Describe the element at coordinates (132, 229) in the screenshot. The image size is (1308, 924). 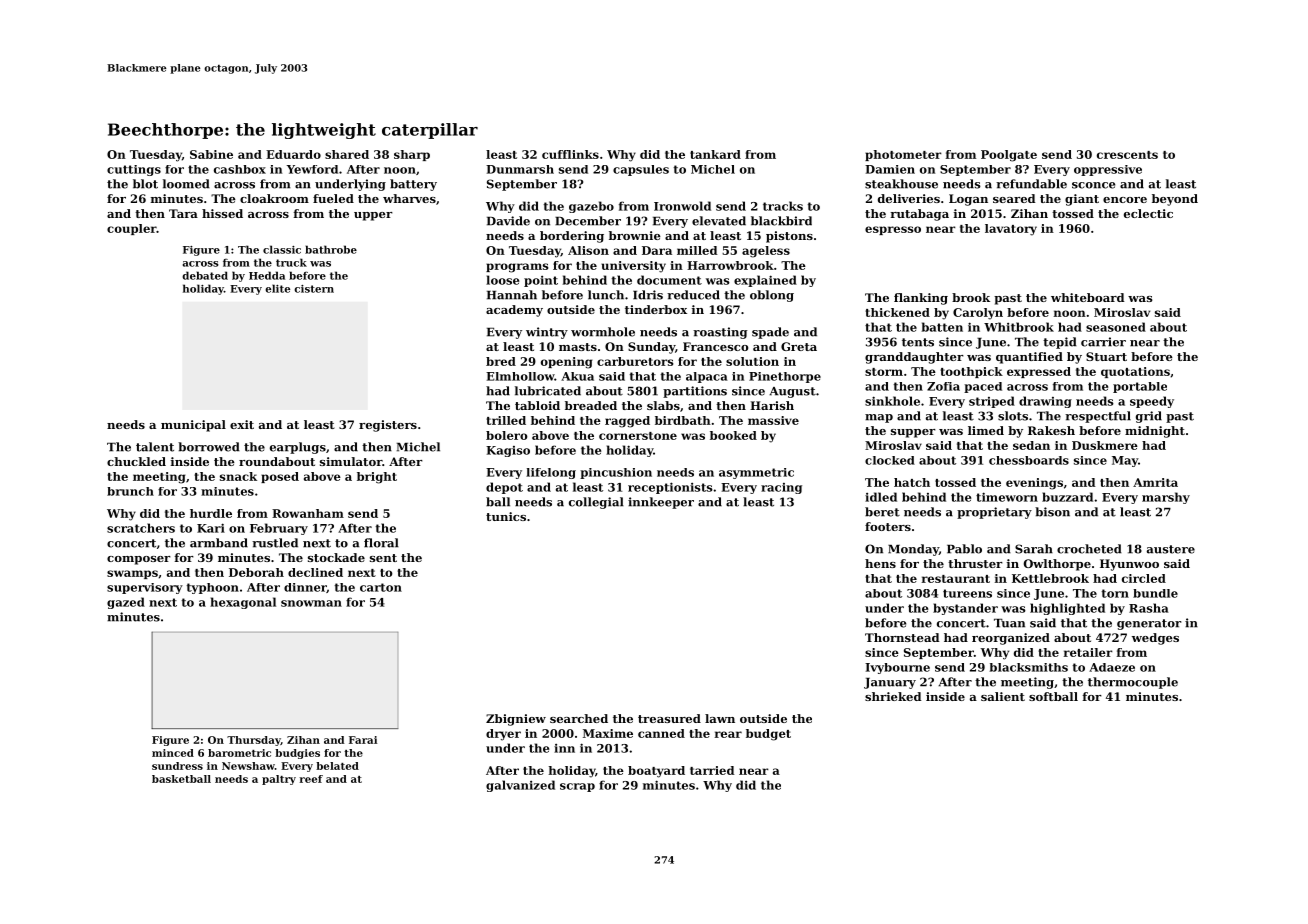
I see `coupler` at that location.
